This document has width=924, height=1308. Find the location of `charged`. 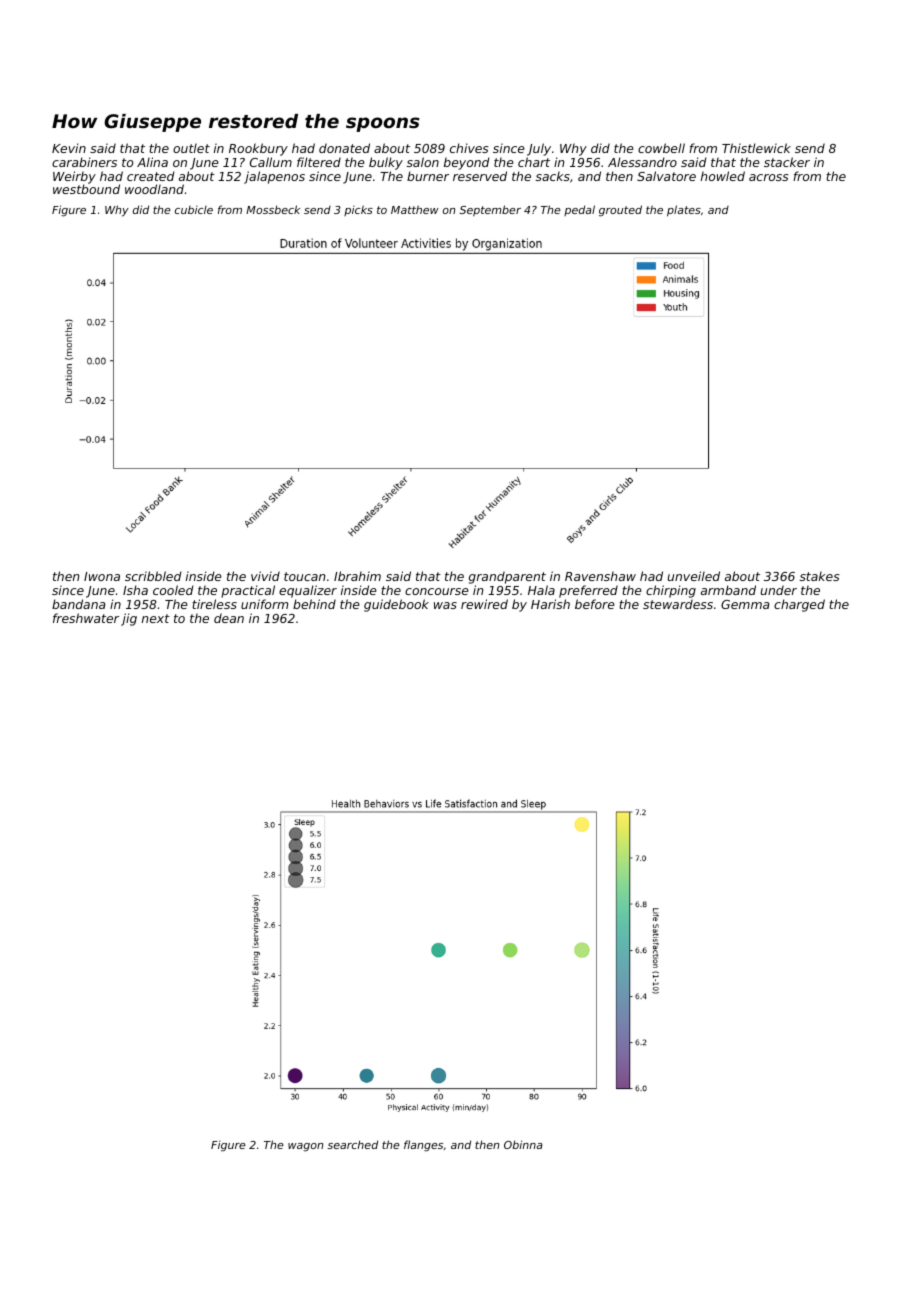

charged is located at coordinates (799, 605).
